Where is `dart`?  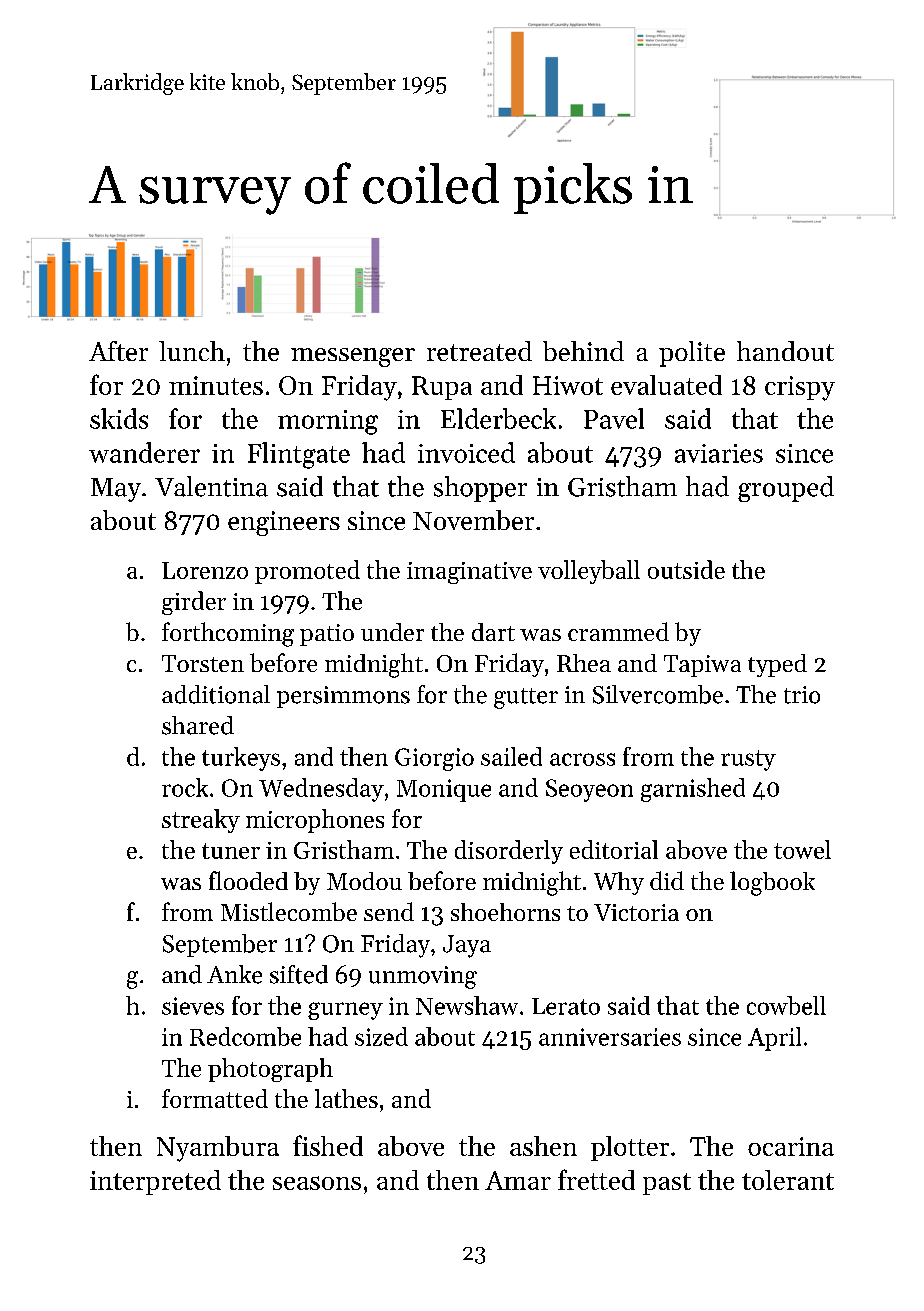 dart is located at coordinates (493, 632).
